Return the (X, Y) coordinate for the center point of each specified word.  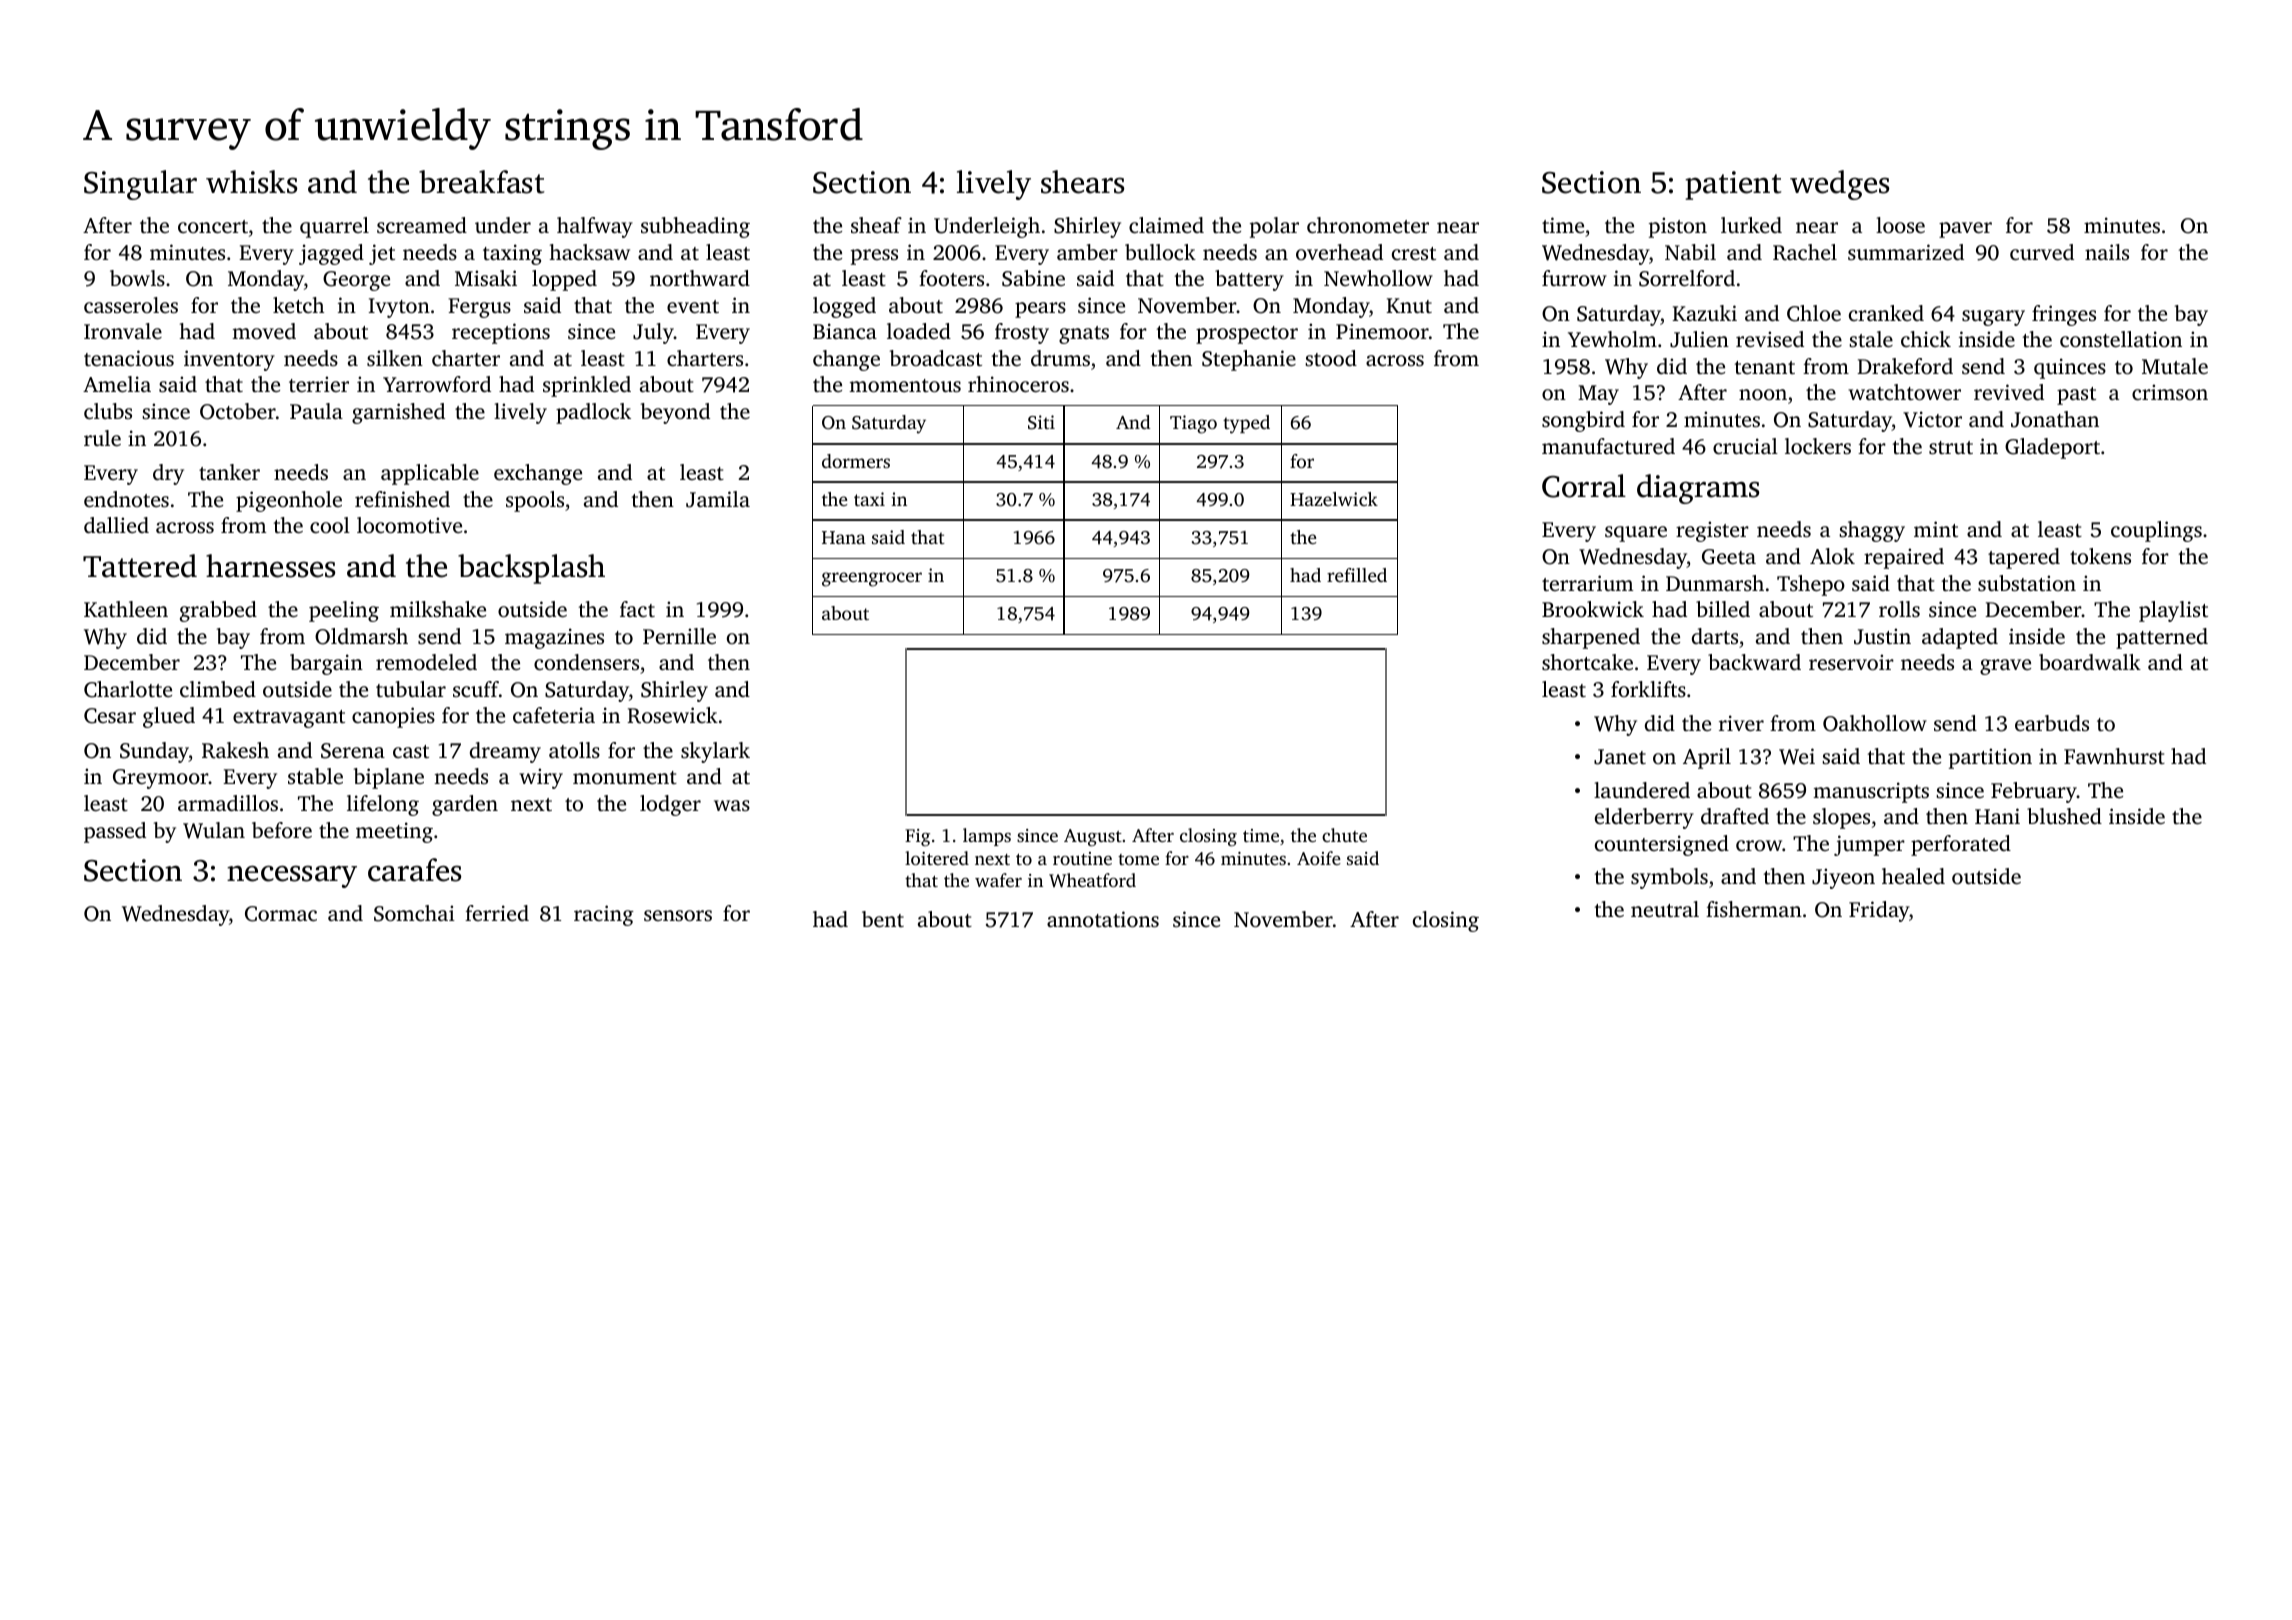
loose (1900, 225)
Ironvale (123, 331)
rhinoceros (1018, 384)
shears (1082, 182)
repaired (1904, 558)
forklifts (1648, 689)
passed (115, 832)
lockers (1818, 446)
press (874, 257)
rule (102, 438)
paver (1965, 230)
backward (1754, 662)
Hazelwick (1334, 499)
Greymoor (161, 779)
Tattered (140, 566)
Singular (140, 185)
